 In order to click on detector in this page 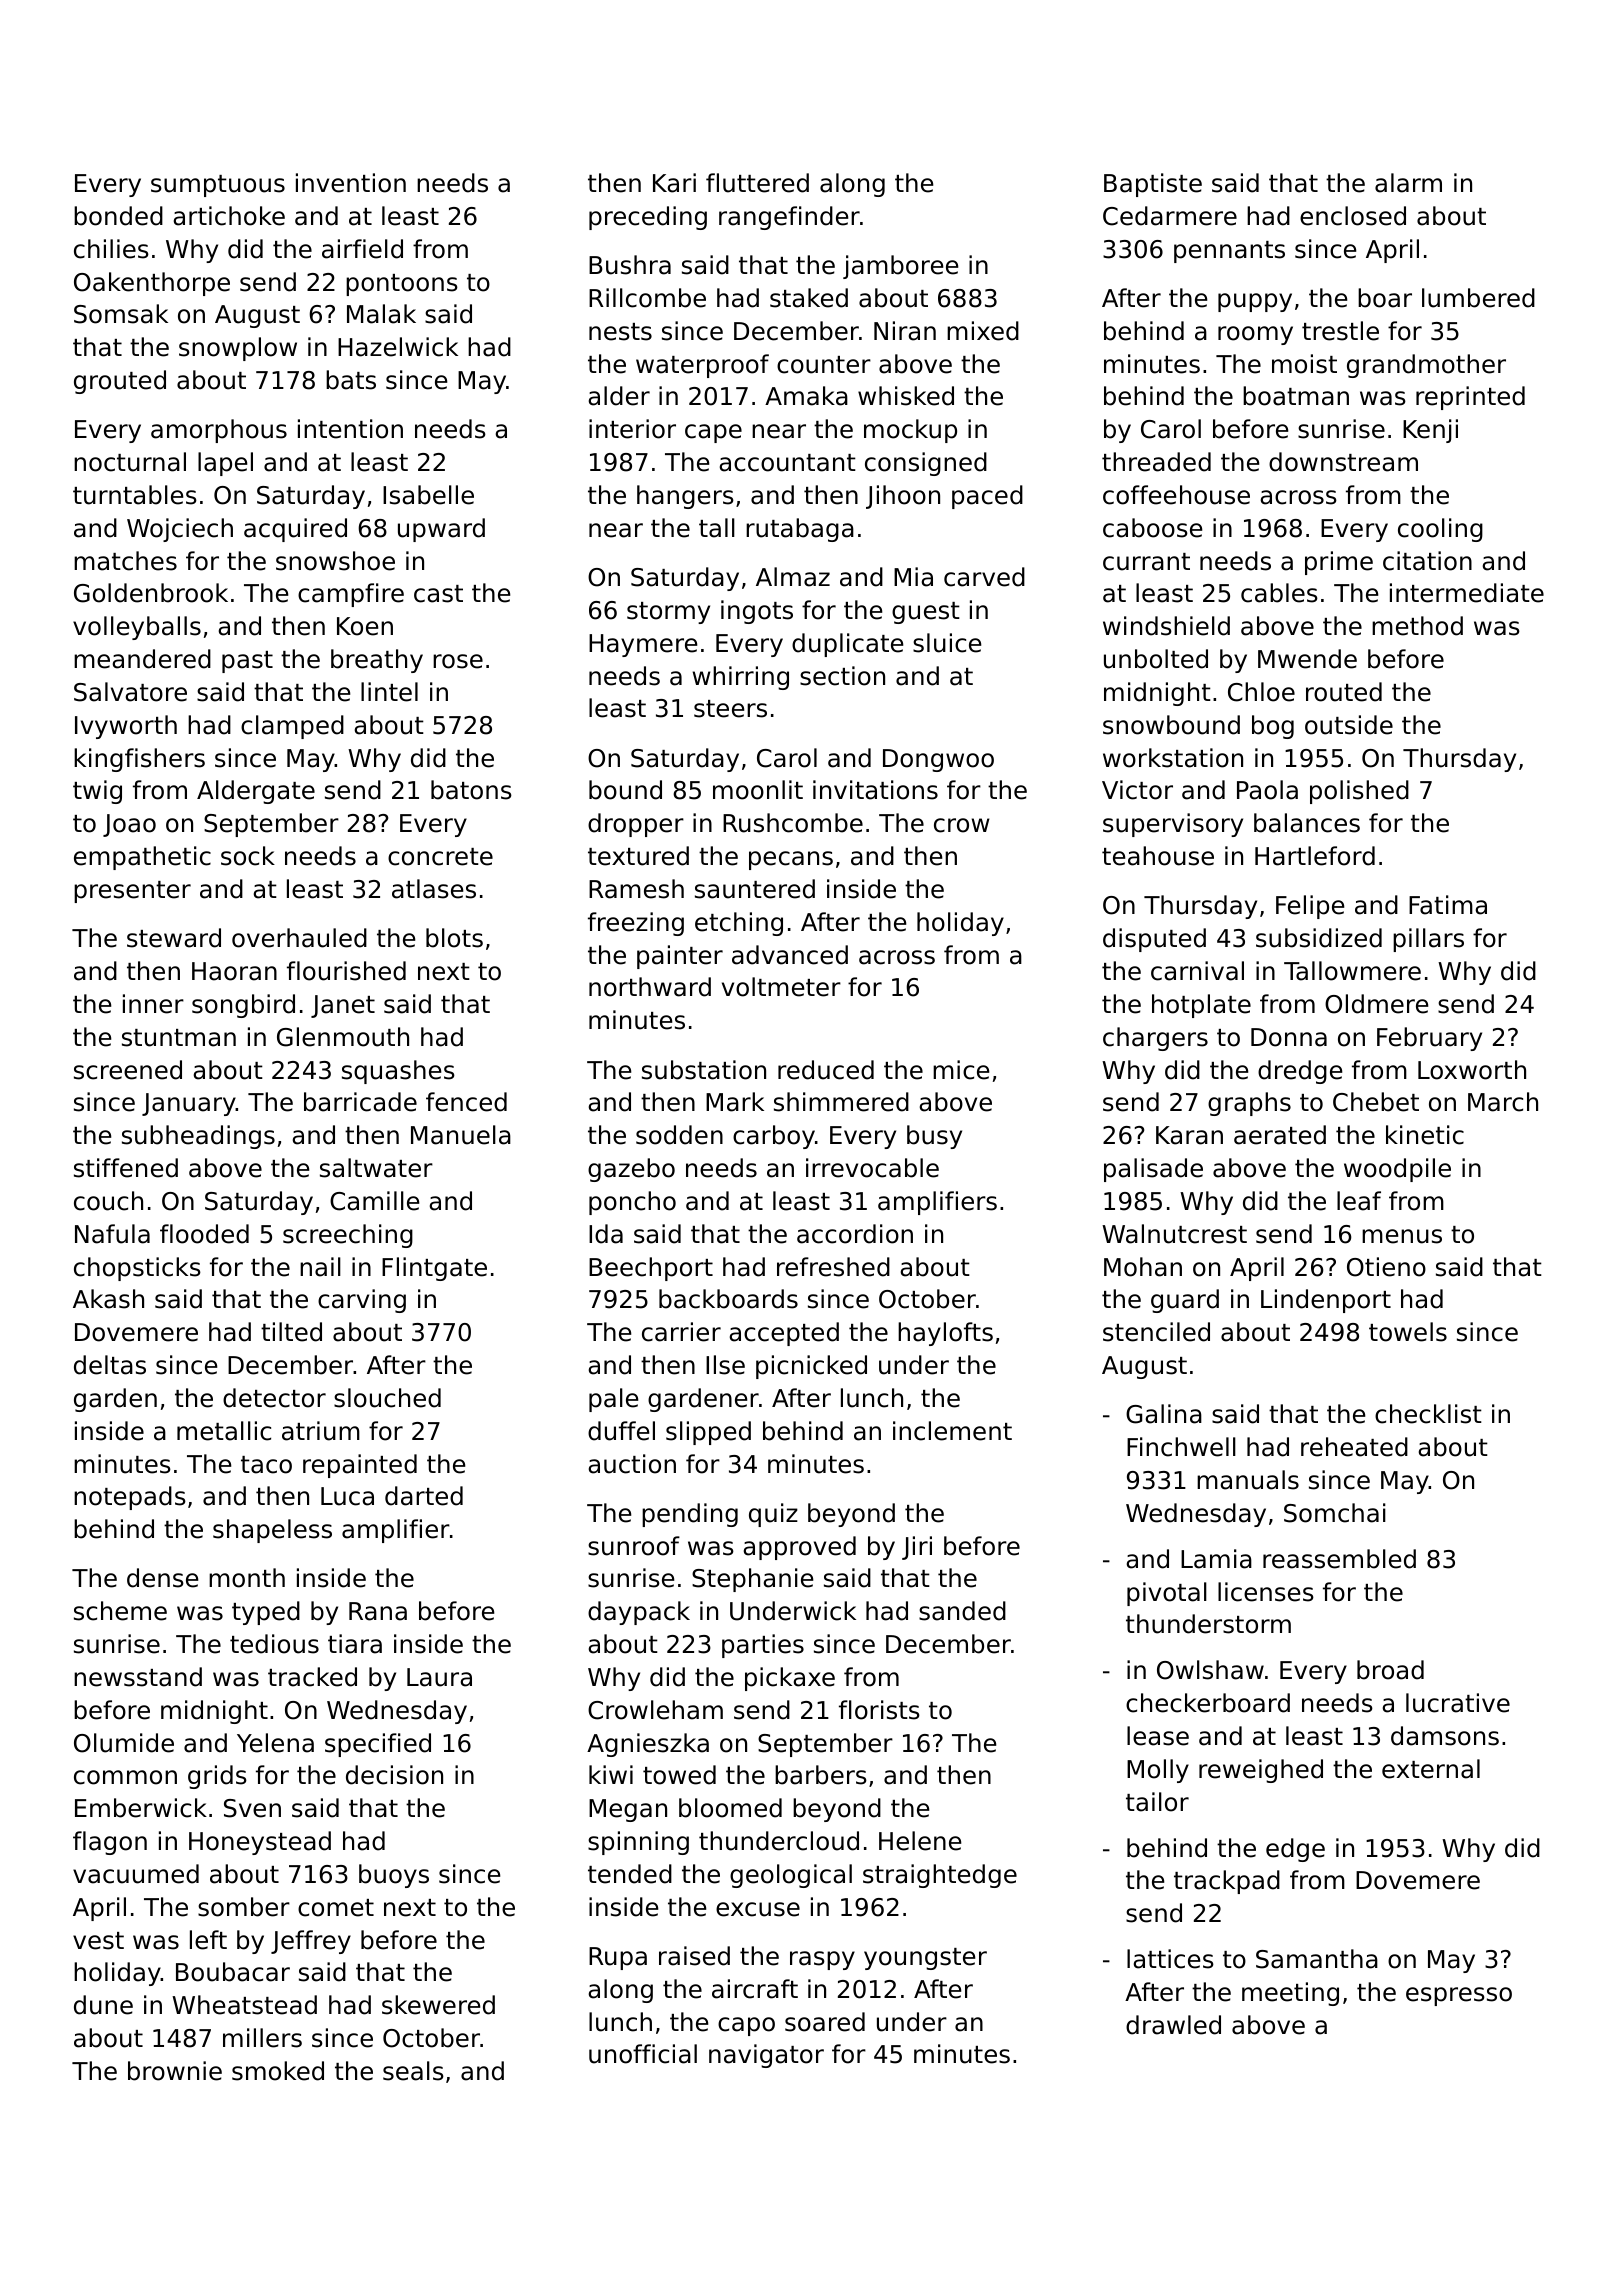, I will do `click(274, 1398)`.
